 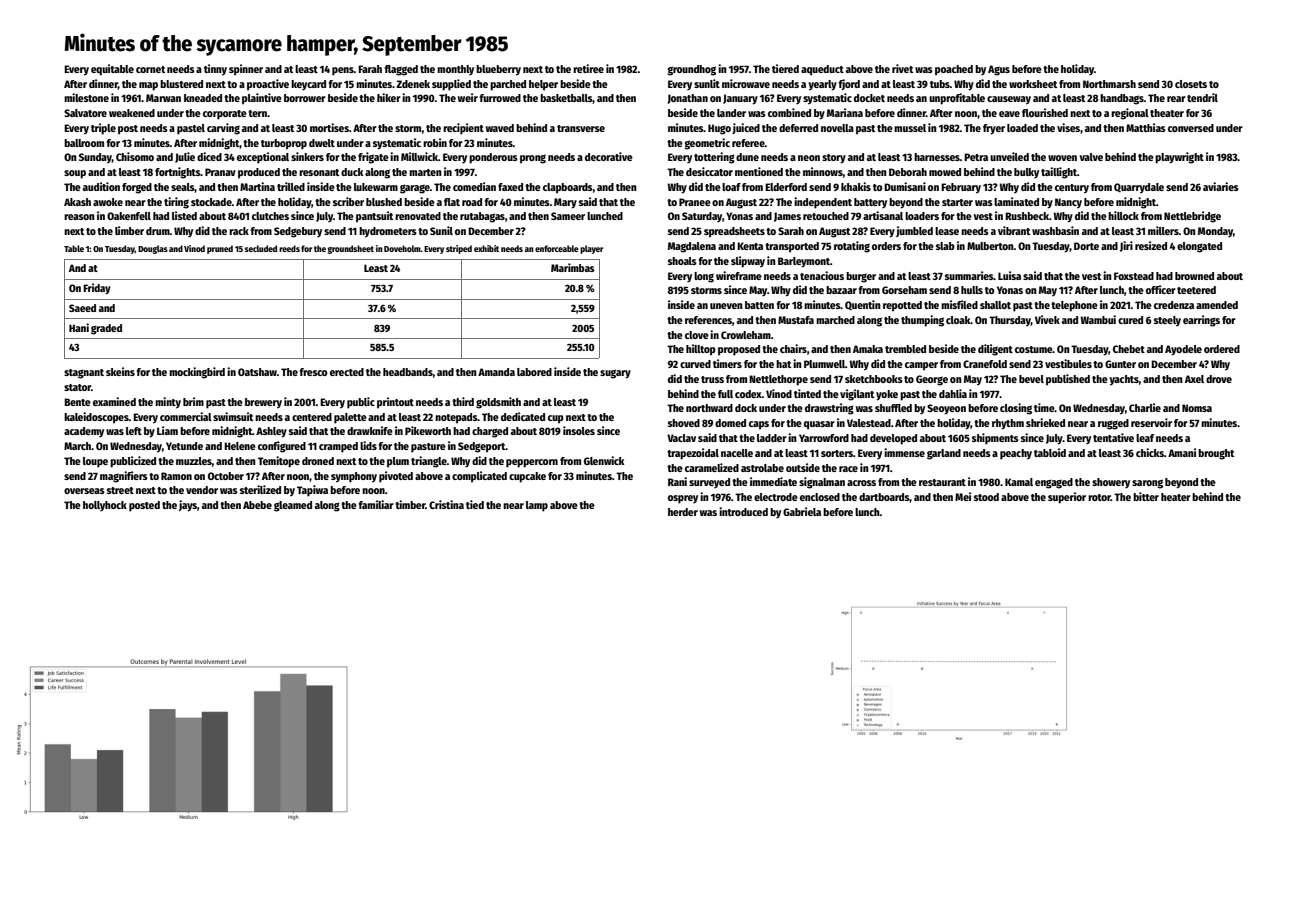 I want to click on cornet, so click(x=150, y=69).
